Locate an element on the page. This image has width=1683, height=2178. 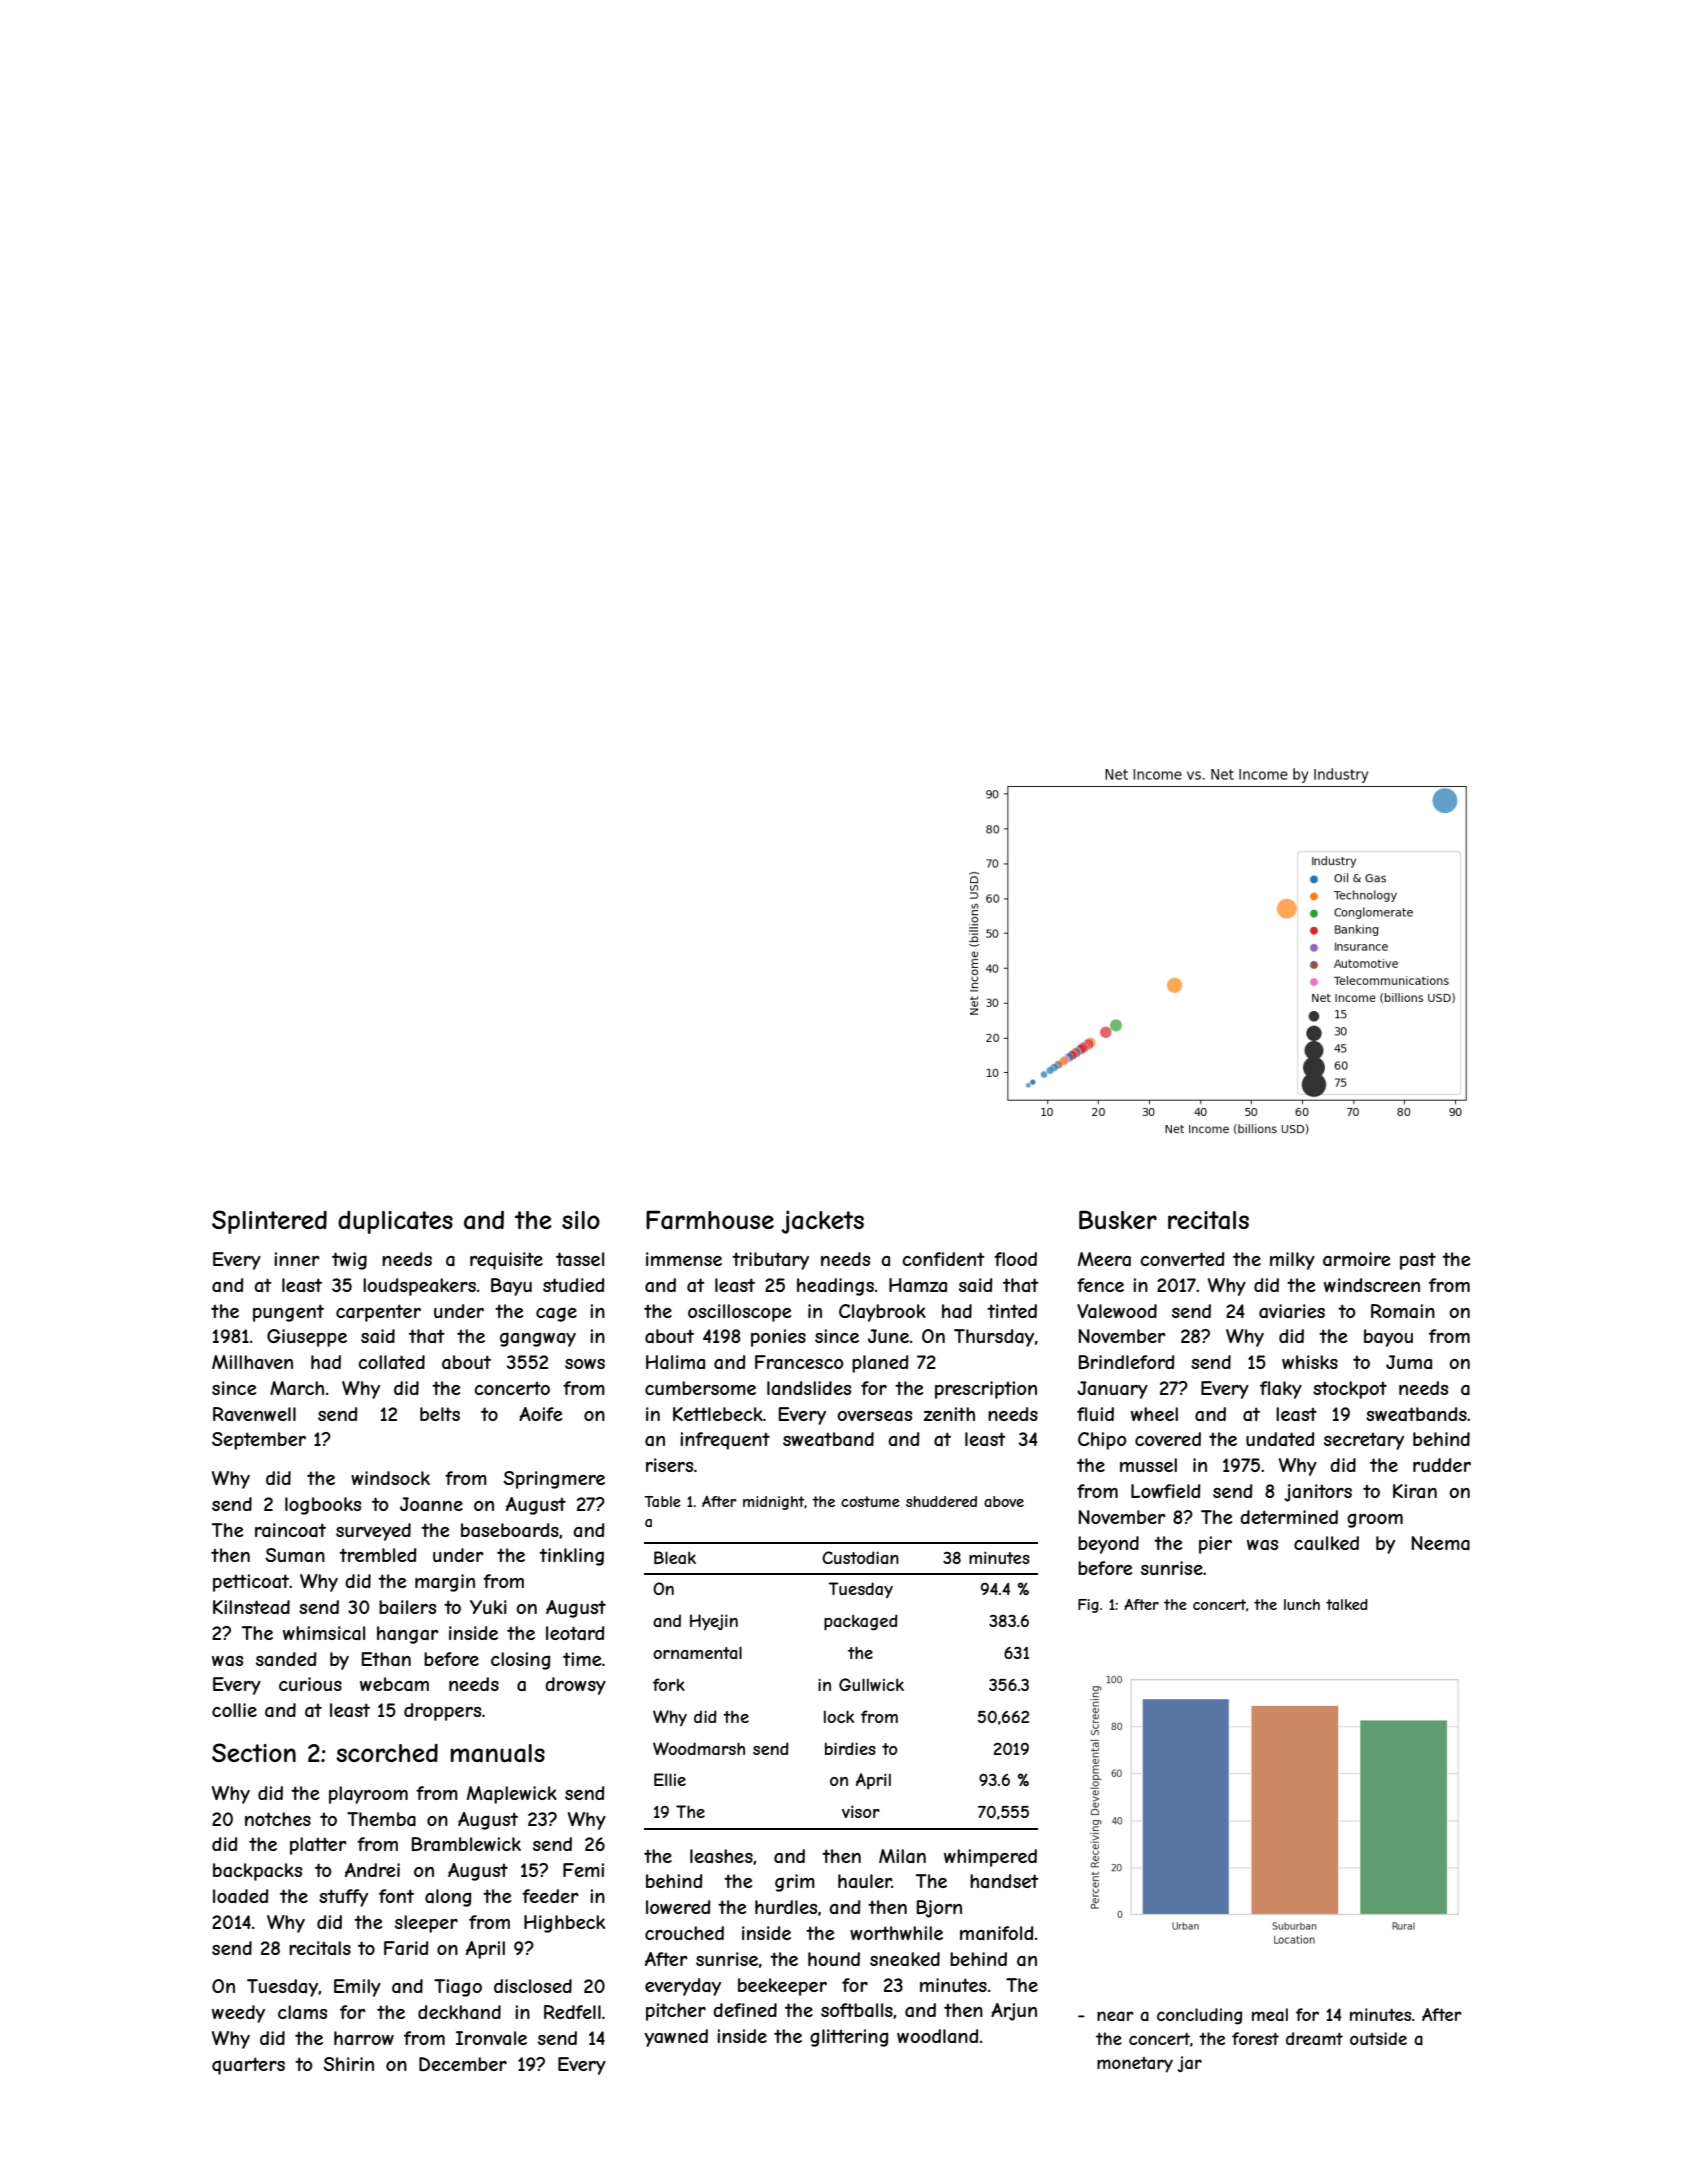
Farid is located at coordinates (406, 1948).
